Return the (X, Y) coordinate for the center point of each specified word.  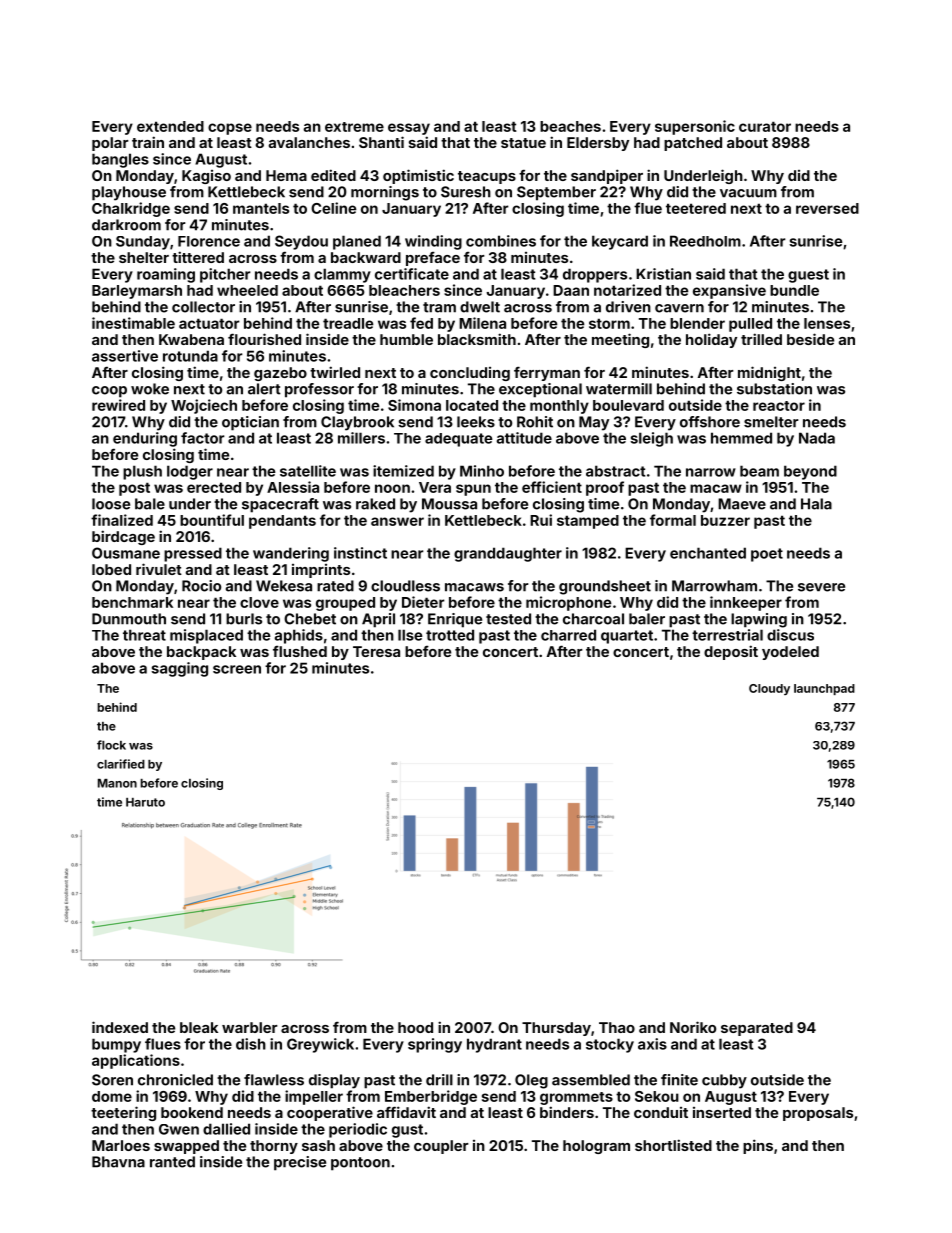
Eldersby (598, 144)
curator (765, 126)
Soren (112, 1080)
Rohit (535, 422)
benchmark (132, 602)
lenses (827, 323)
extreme (354, 127)
